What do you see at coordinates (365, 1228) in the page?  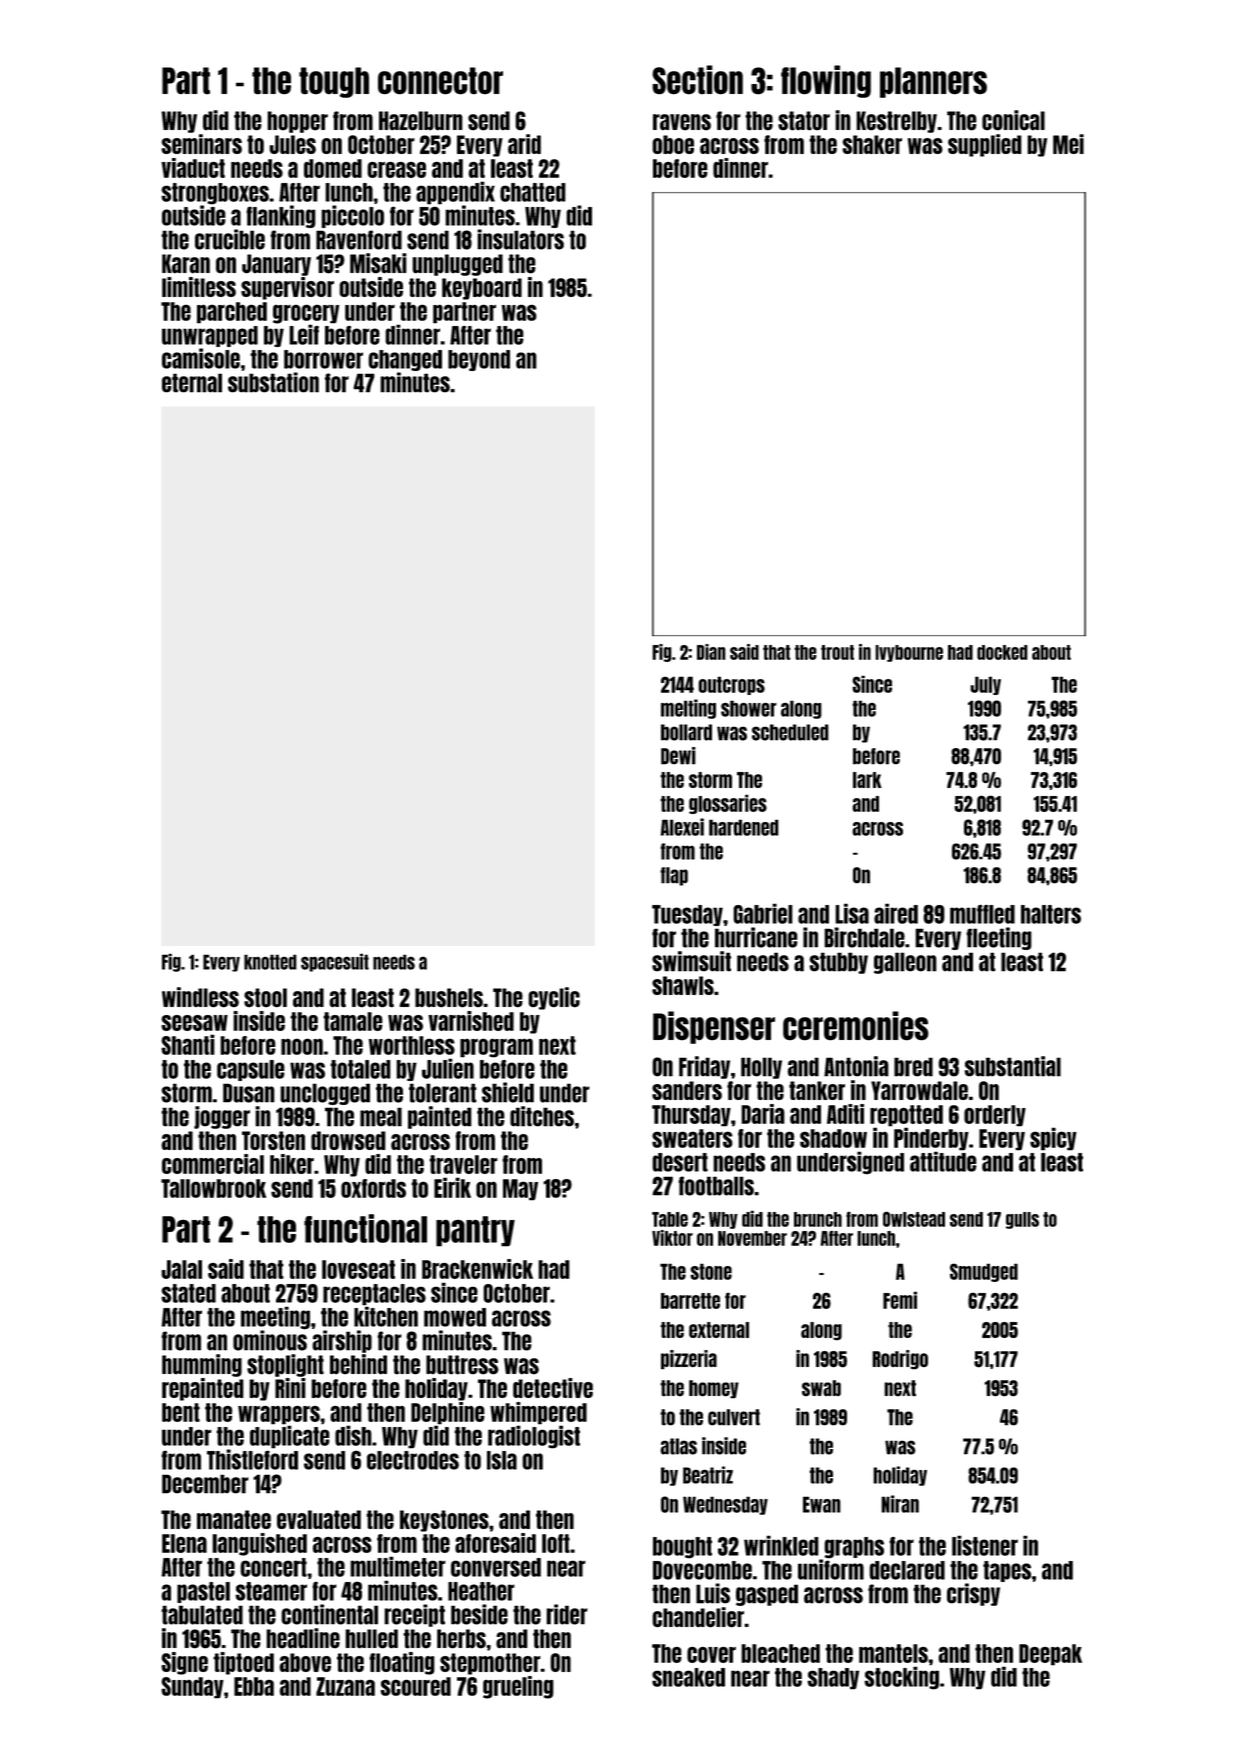 I see `functional` at bounding box center [365, 1228].
